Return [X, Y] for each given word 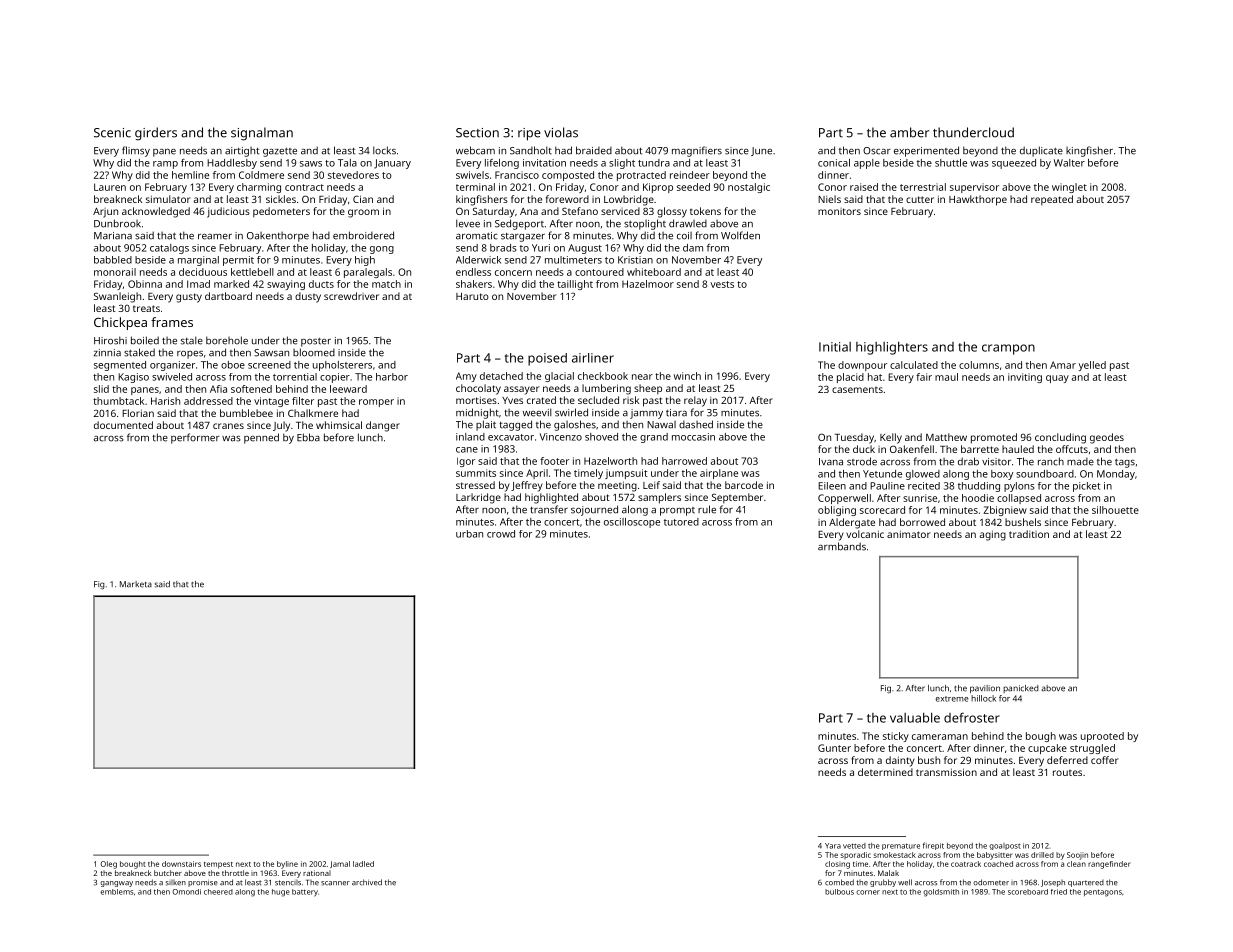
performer [195, 438]
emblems [117, 892]
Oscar [877, 151]
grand [654, 438]
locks [384, 150]
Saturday [494, 212]
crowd [501, 534]
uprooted [1102, 737]
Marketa [136, 584]
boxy [1002, 475]
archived [367, 882]
